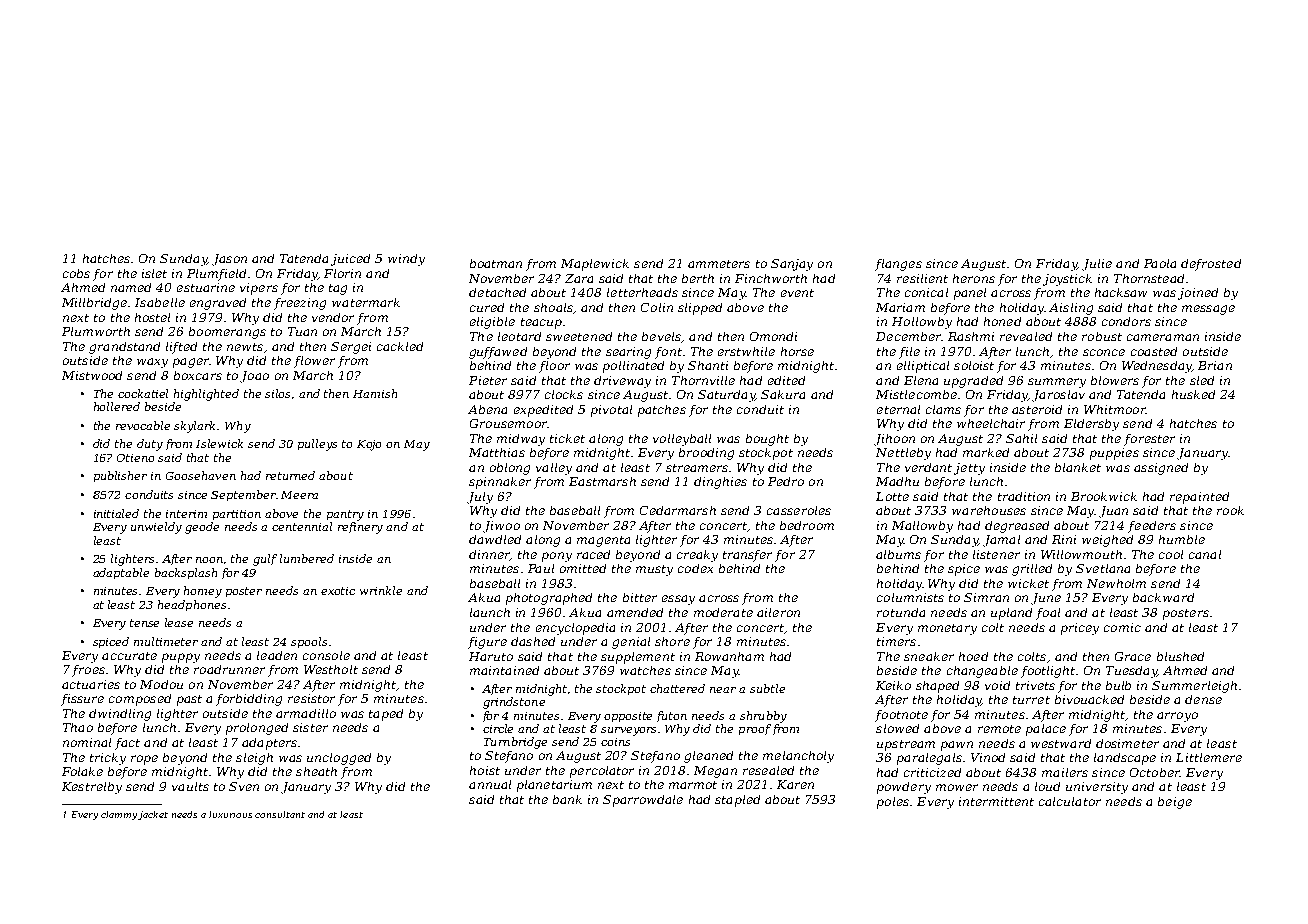  Describe the element at coordinates (76, 273) in the screenshot. I see `cobs` at that location.
